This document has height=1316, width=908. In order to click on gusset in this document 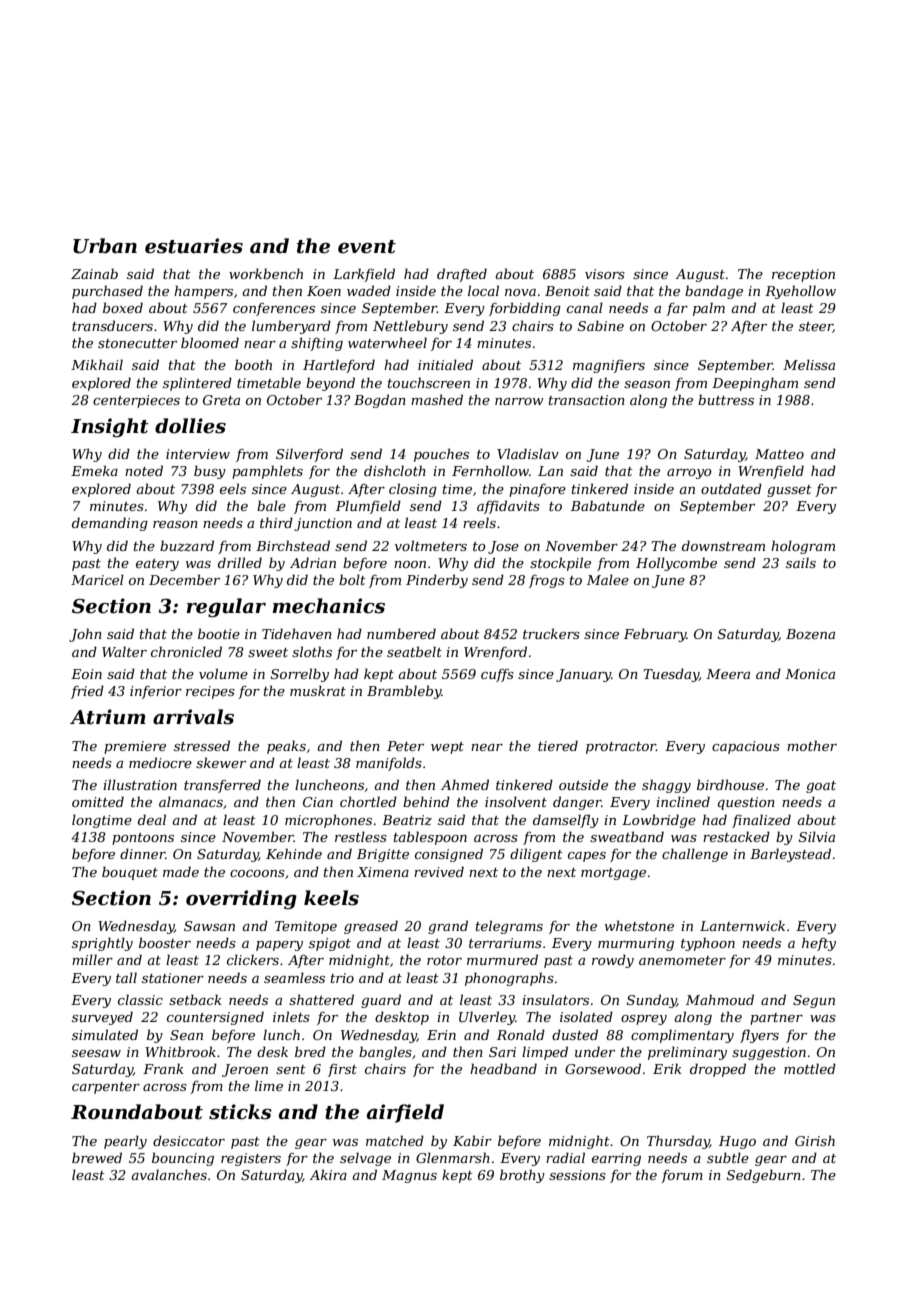, I will do `click(789, 491)`.
